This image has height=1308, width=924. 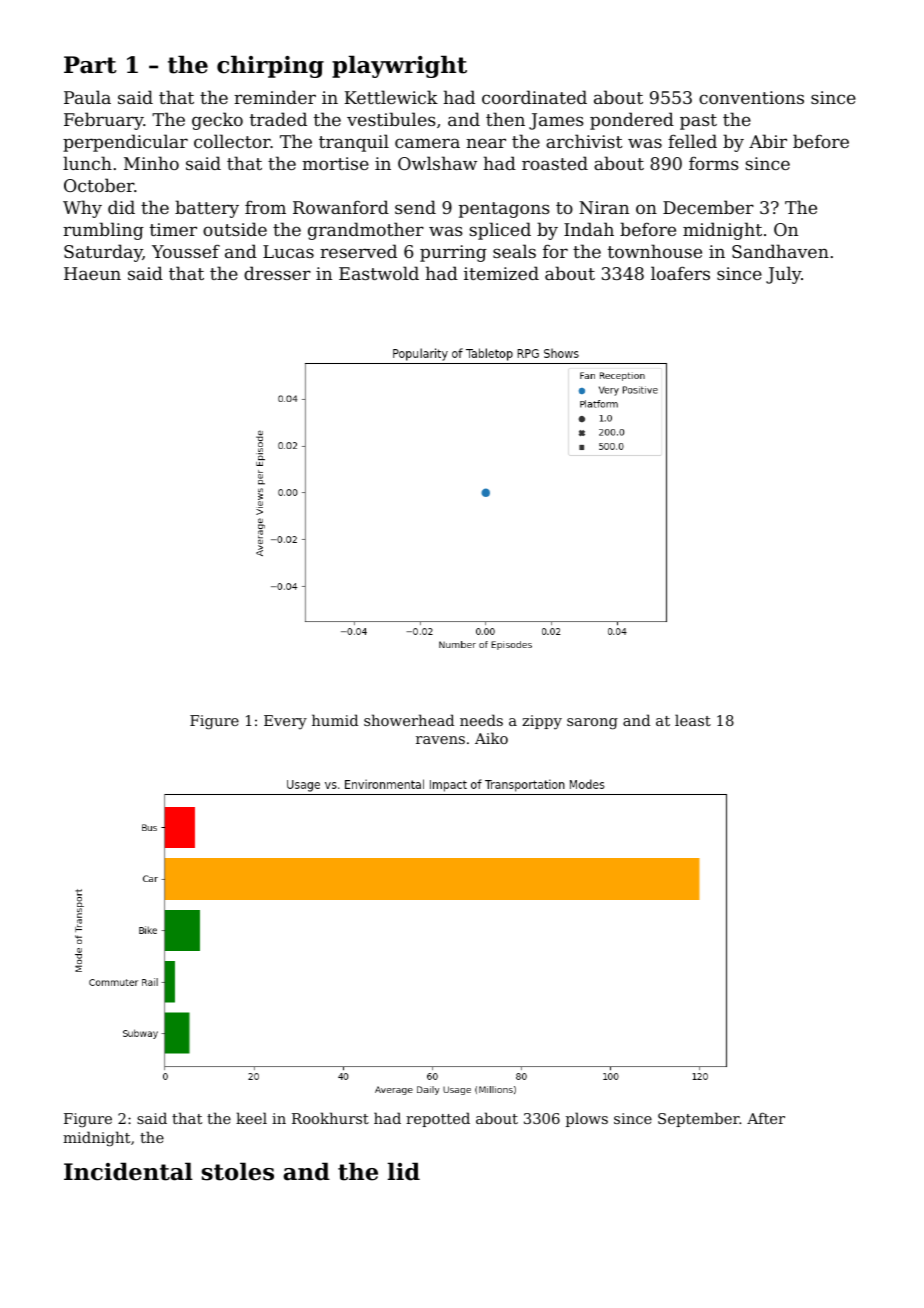 I want to click on least, so click(x=693, y=720).
